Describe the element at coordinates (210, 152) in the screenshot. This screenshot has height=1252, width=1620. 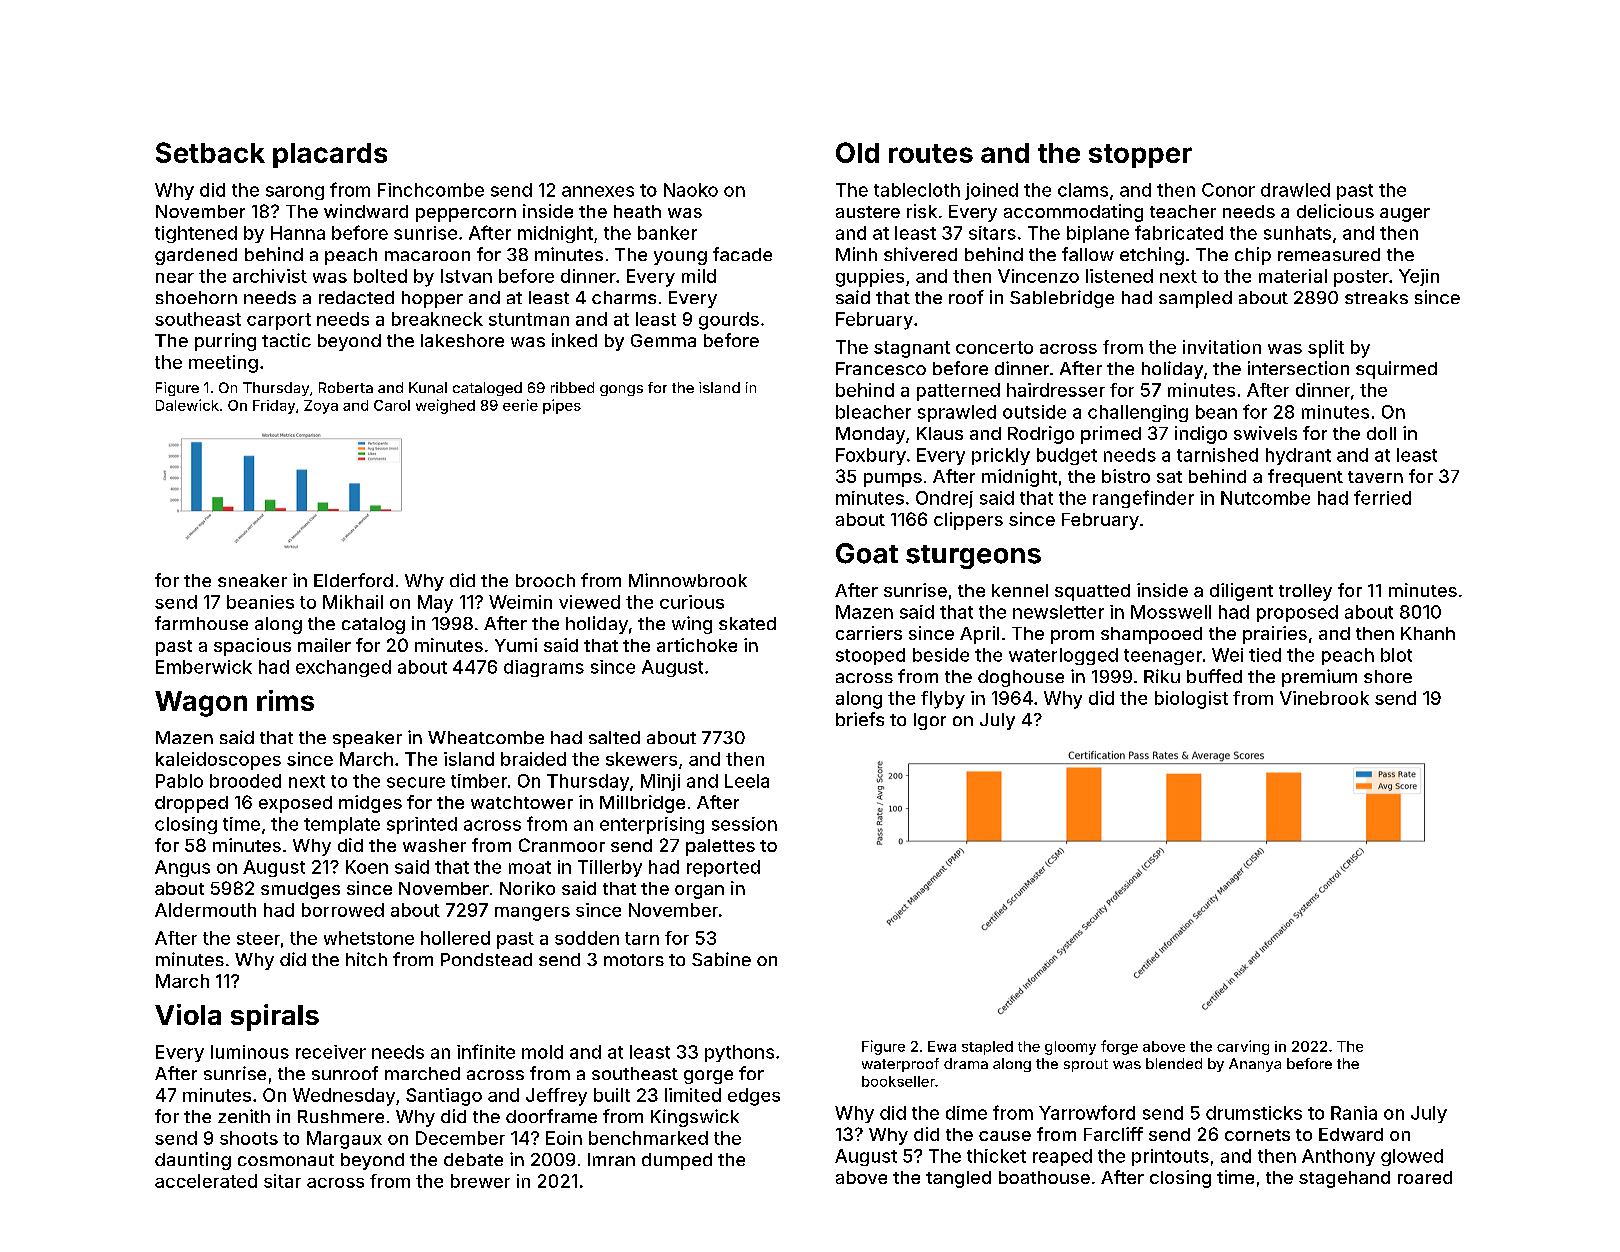
I see `Setback` at that location.
